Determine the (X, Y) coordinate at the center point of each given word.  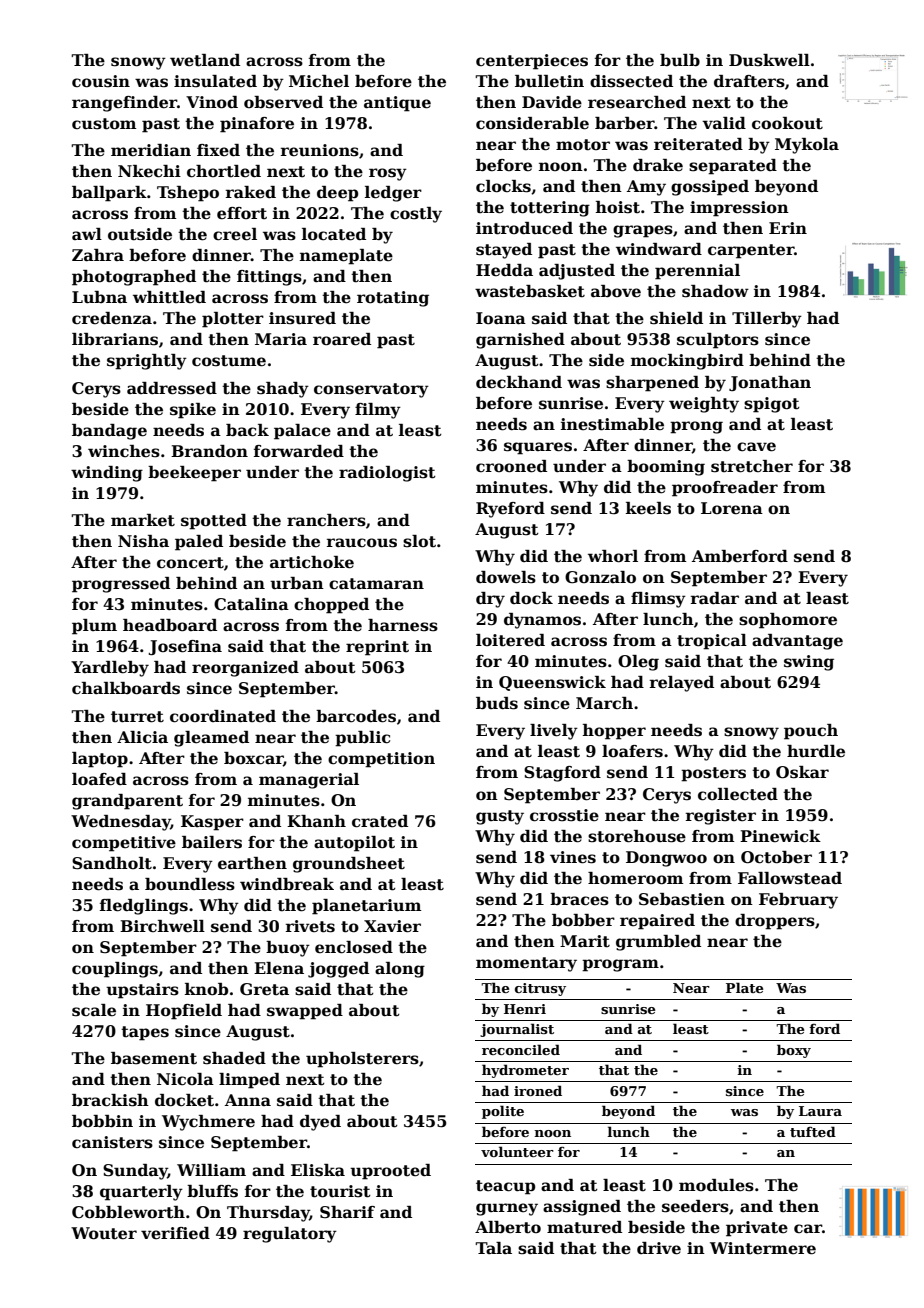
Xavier (392, 926)
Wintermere (763, 1248)
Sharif (347, 1212)
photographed (134, 278)
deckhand (519, 382)
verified (175, 1233)
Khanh (316, 821)
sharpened (652, 384)
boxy (794, 1051)
